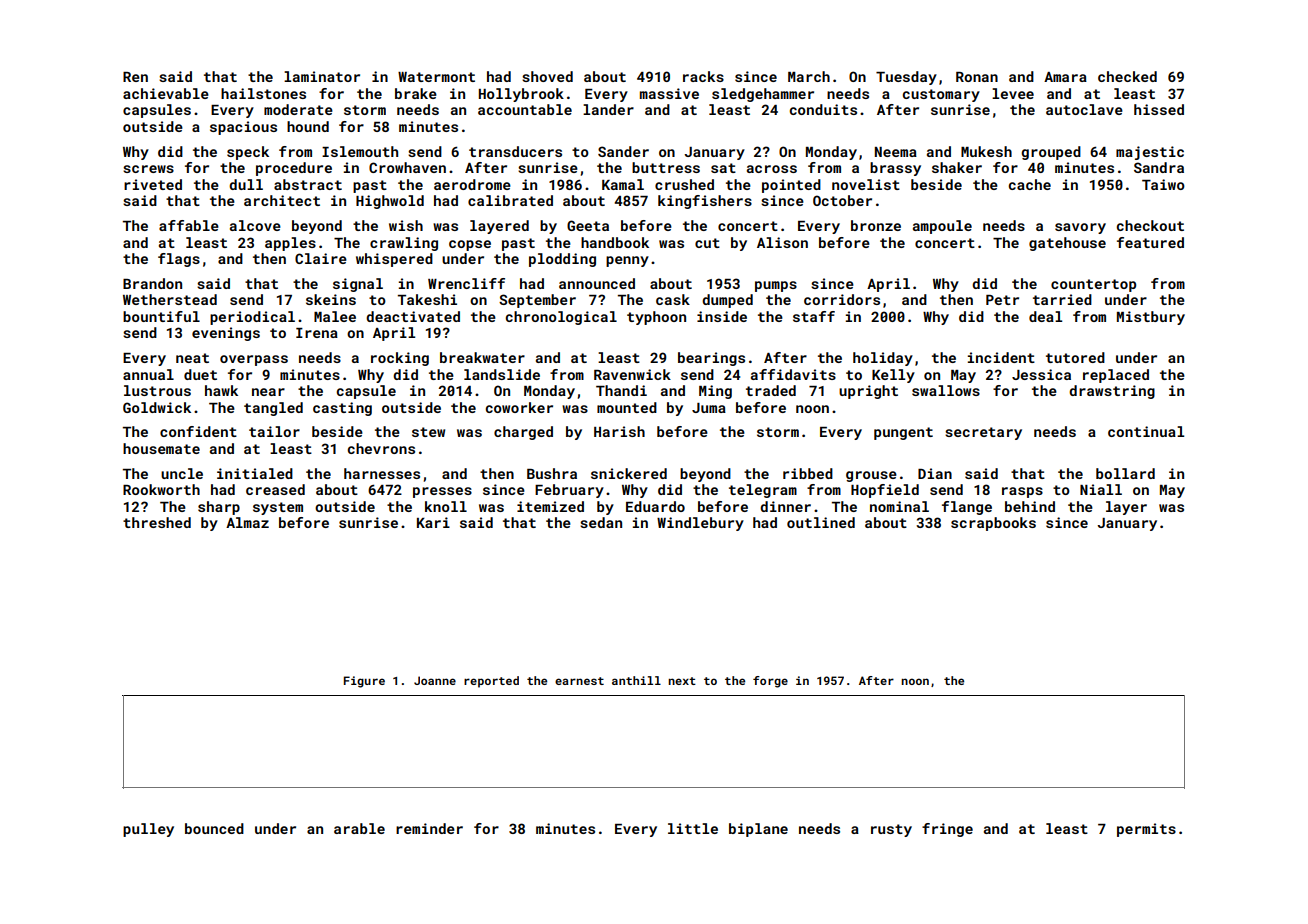 This document has height=924, width=1308. I want to click on next, so click(682, 681).
